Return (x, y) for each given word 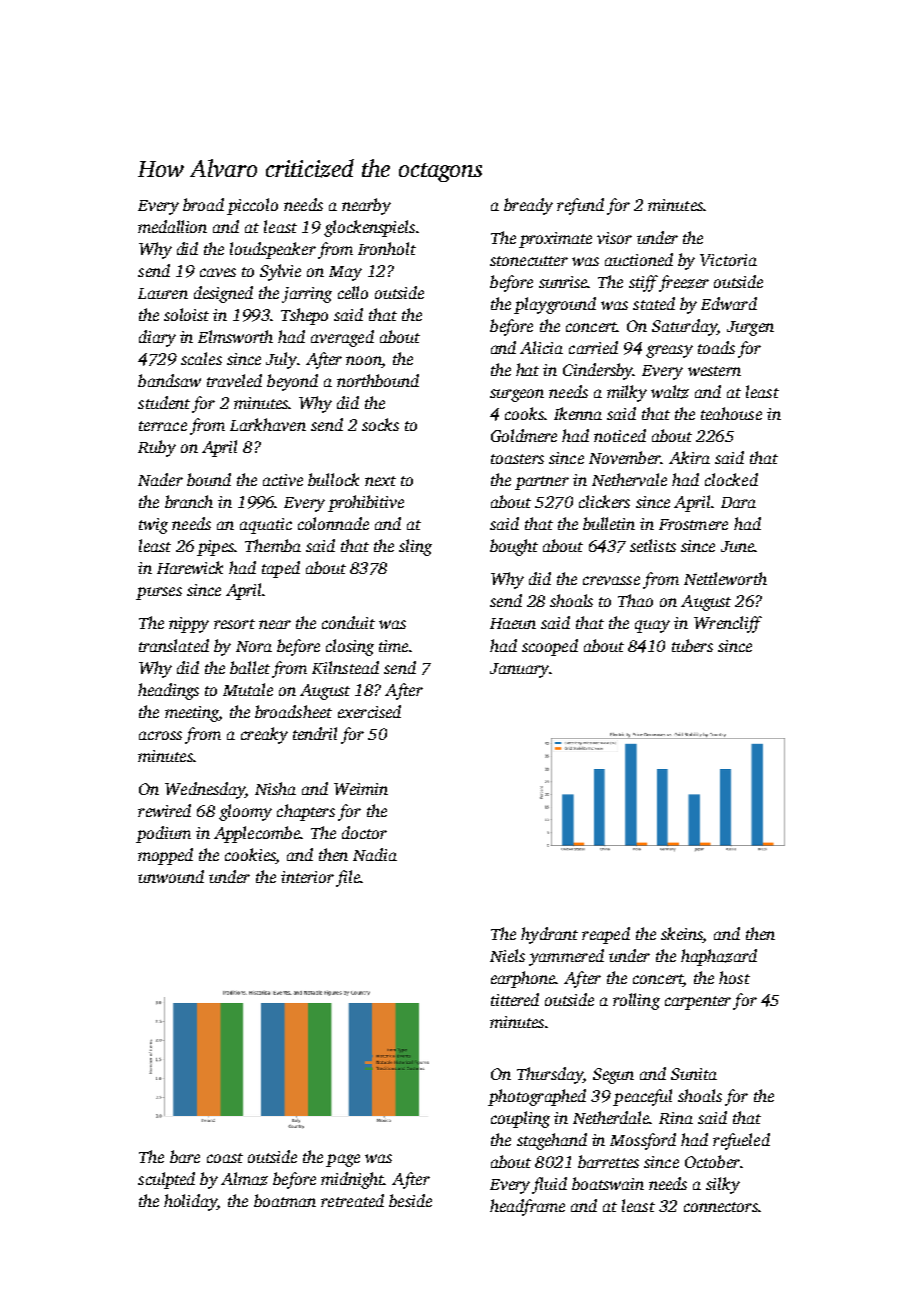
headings (168, 691)
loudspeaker (273, 250)
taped (281, 569)
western (714, 371)
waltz (670, 392)
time (393, 646)
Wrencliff (728, 624)
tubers (692, 645)
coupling (520, 1119)
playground (555, 305)
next (380, 481)
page (343, 1160)
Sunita (694, 1074)
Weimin (361, 789)
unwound (171, 876)
